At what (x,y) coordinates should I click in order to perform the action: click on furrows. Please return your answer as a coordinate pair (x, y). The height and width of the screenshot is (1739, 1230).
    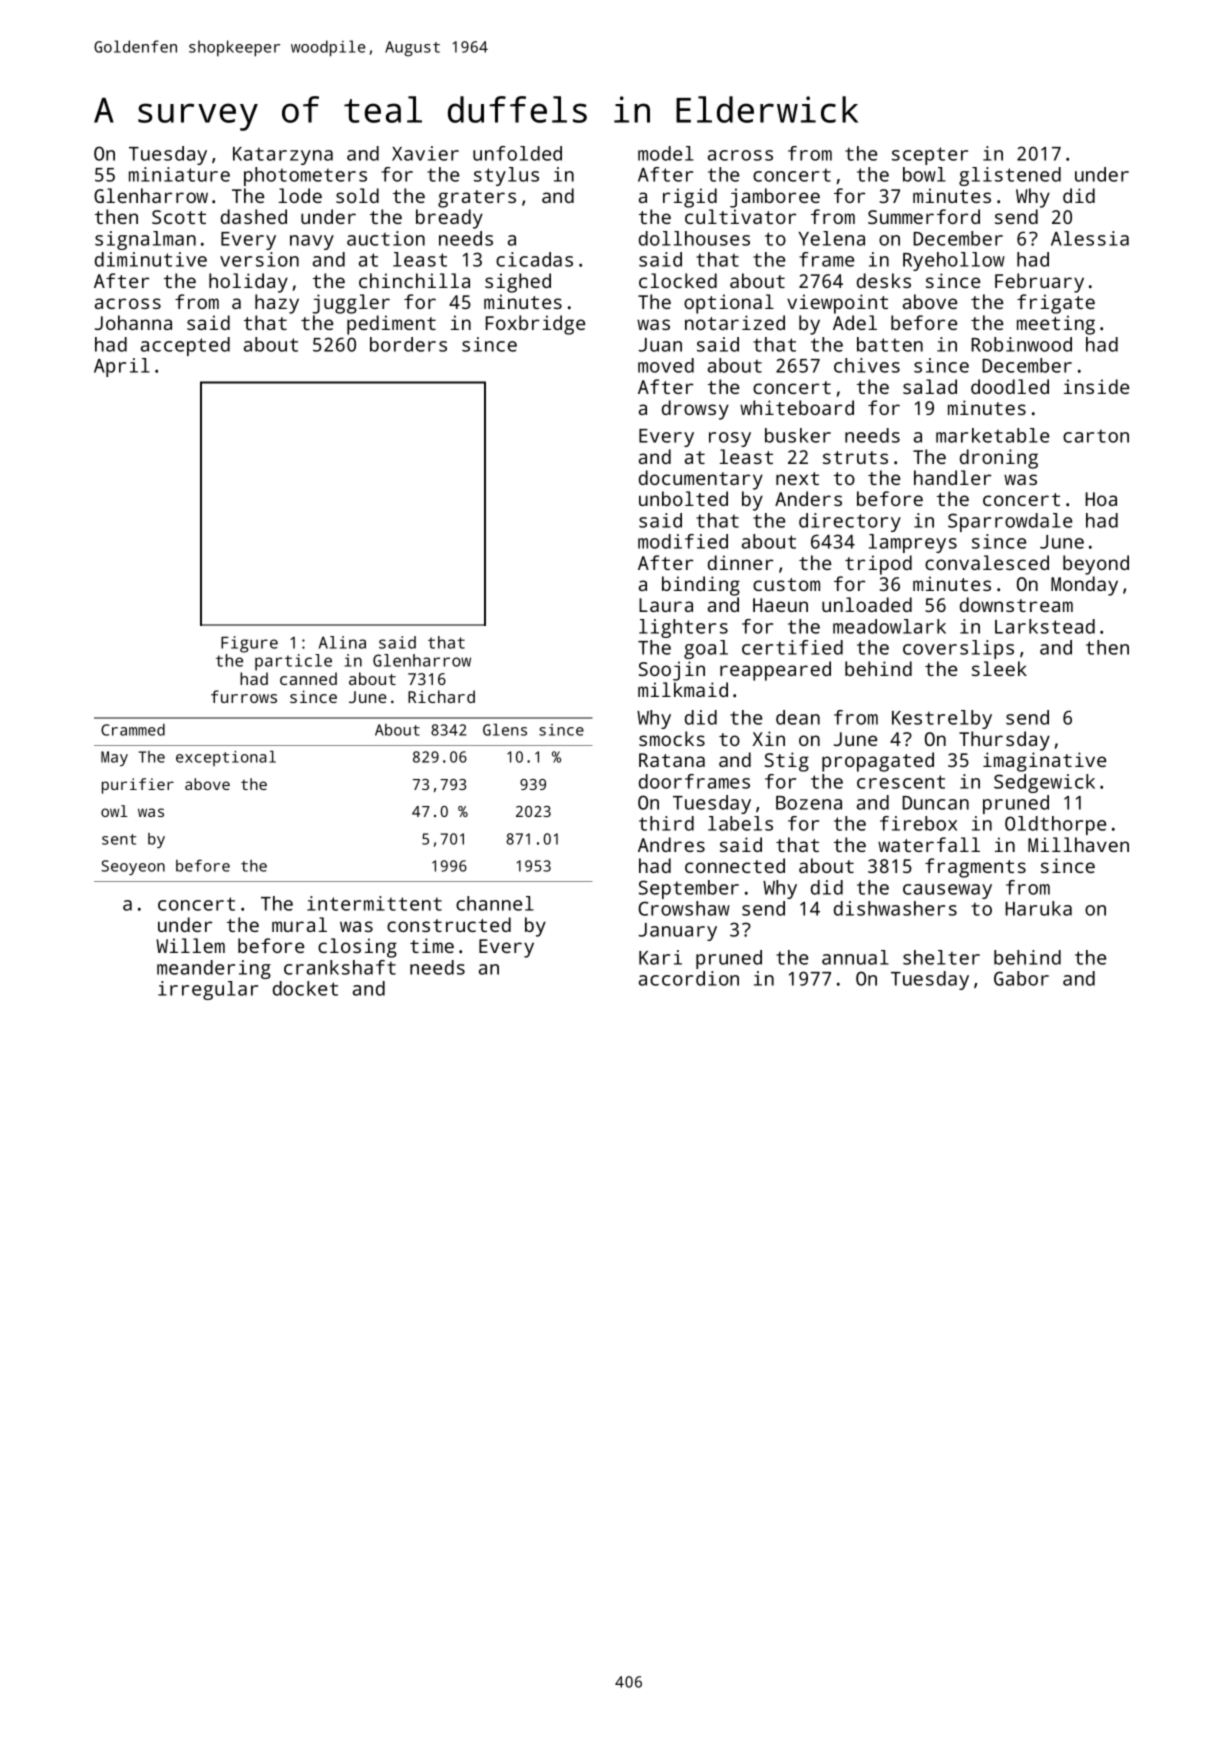
    Looking at the image, I should click on (244, 696).
